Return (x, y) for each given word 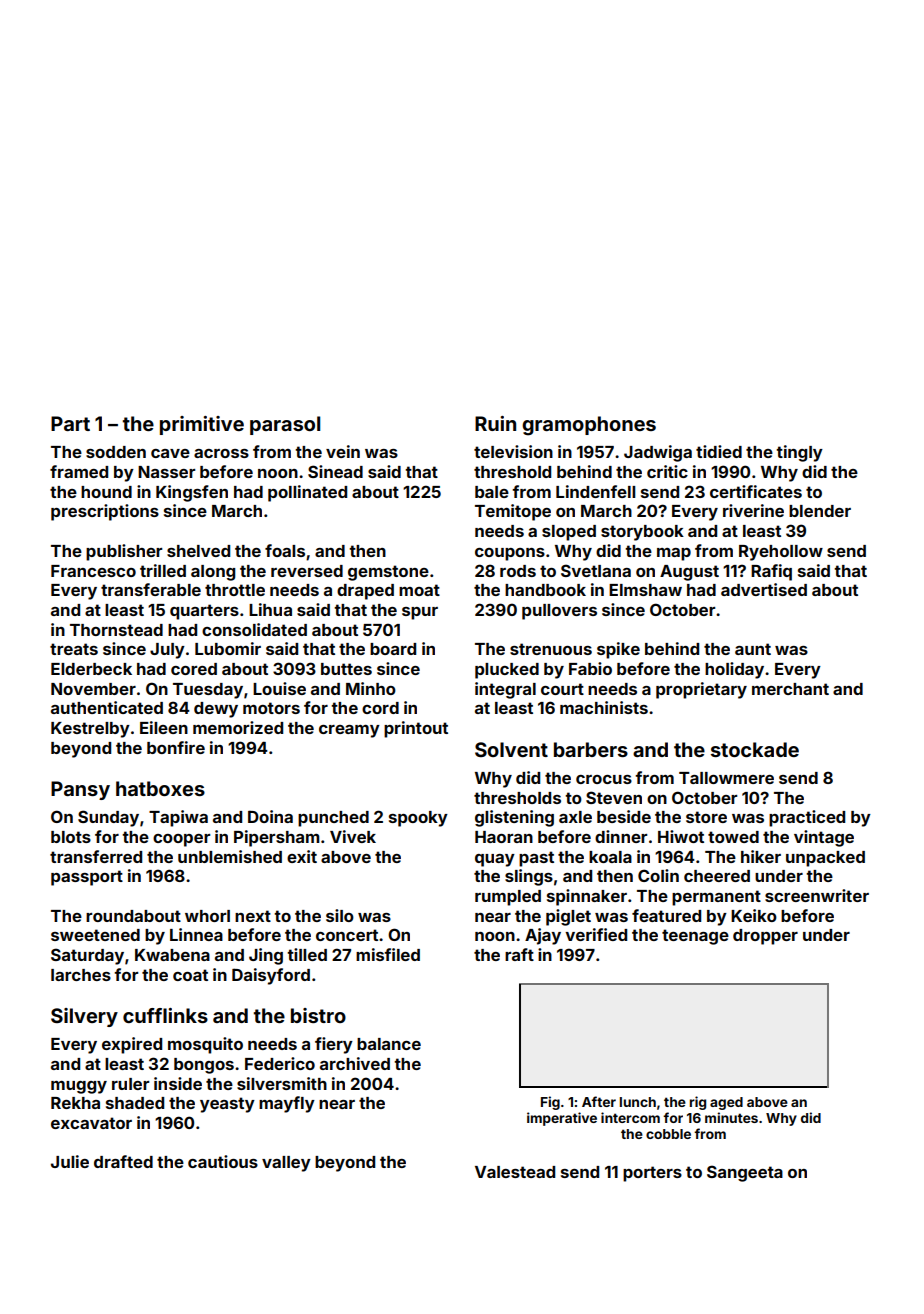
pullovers (559, 612)
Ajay (543, 936)
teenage (695, 937)
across (221, 453)
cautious (223, 1161)
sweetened (95, 935)
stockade (755, 749)
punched (333, 819)
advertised (764, 589)
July (167, 651)
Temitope (513, 512)
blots (71, 837)
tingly (799, 453)
